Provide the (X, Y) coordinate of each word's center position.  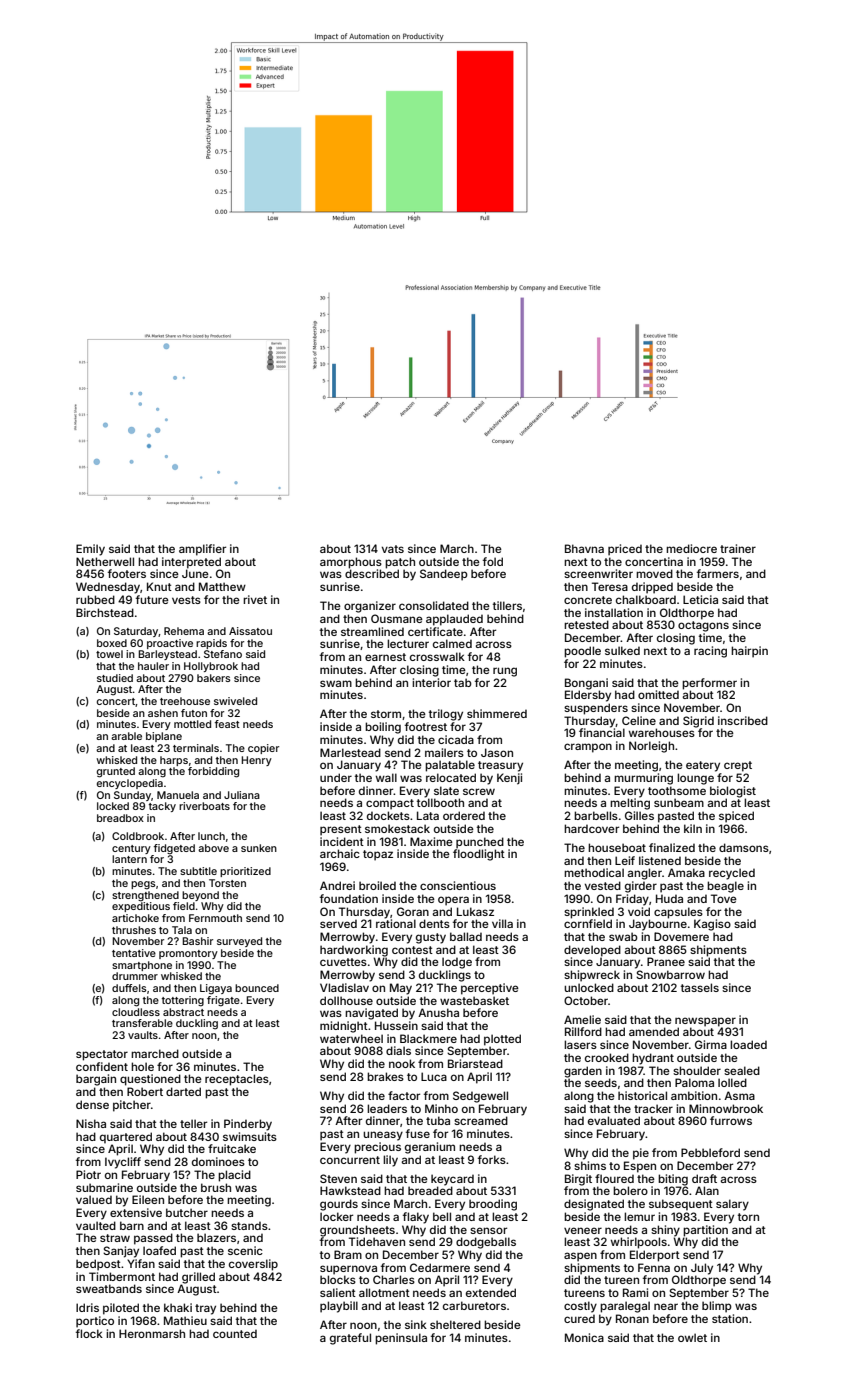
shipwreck (592, 976)
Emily (90, 550)
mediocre (691, 548)
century (131, 849)
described (372, 573)
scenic (245, 1250)
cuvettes (343, 962)
